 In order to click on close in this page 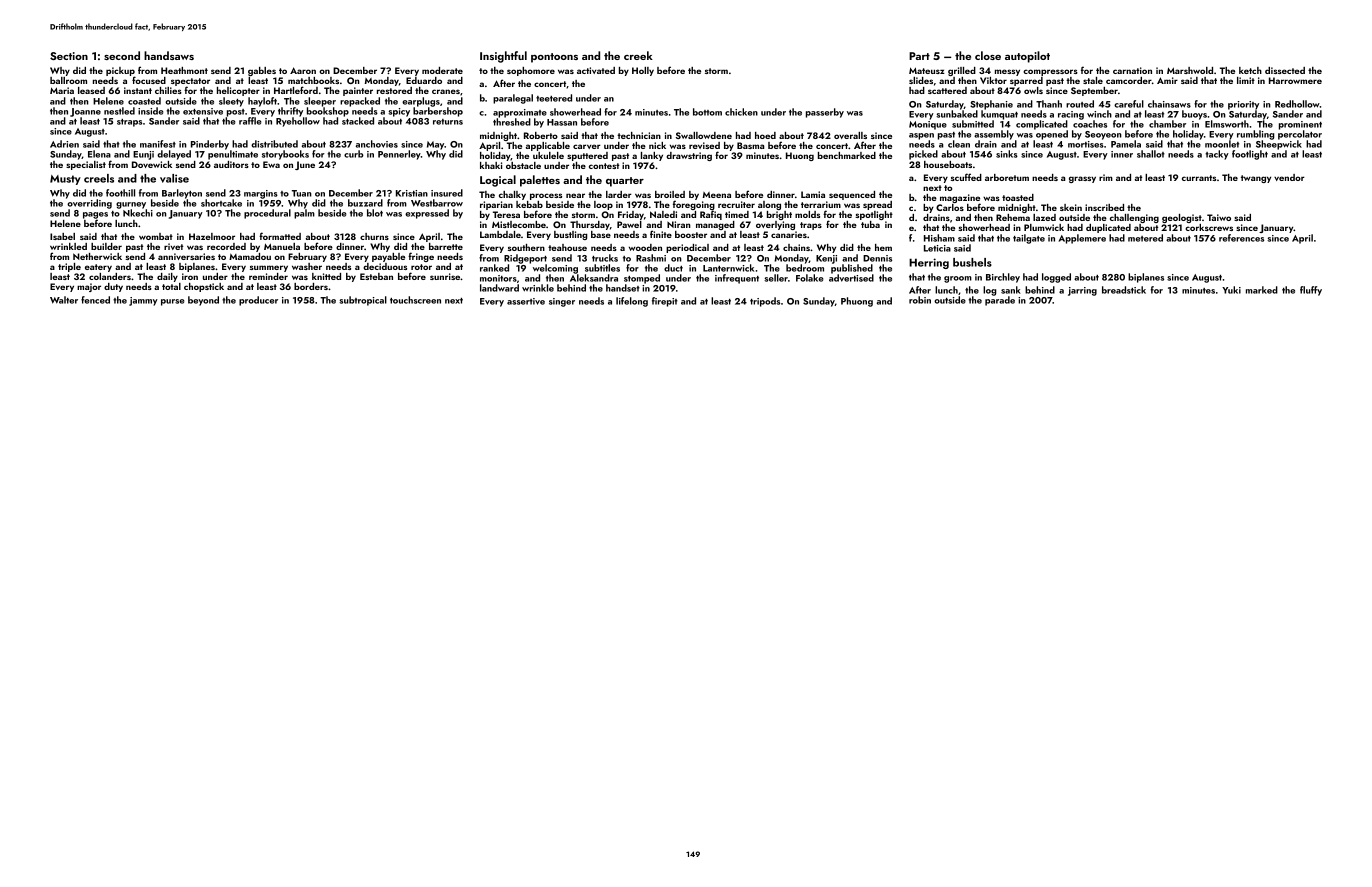, I will do `click(988, 55)`.
